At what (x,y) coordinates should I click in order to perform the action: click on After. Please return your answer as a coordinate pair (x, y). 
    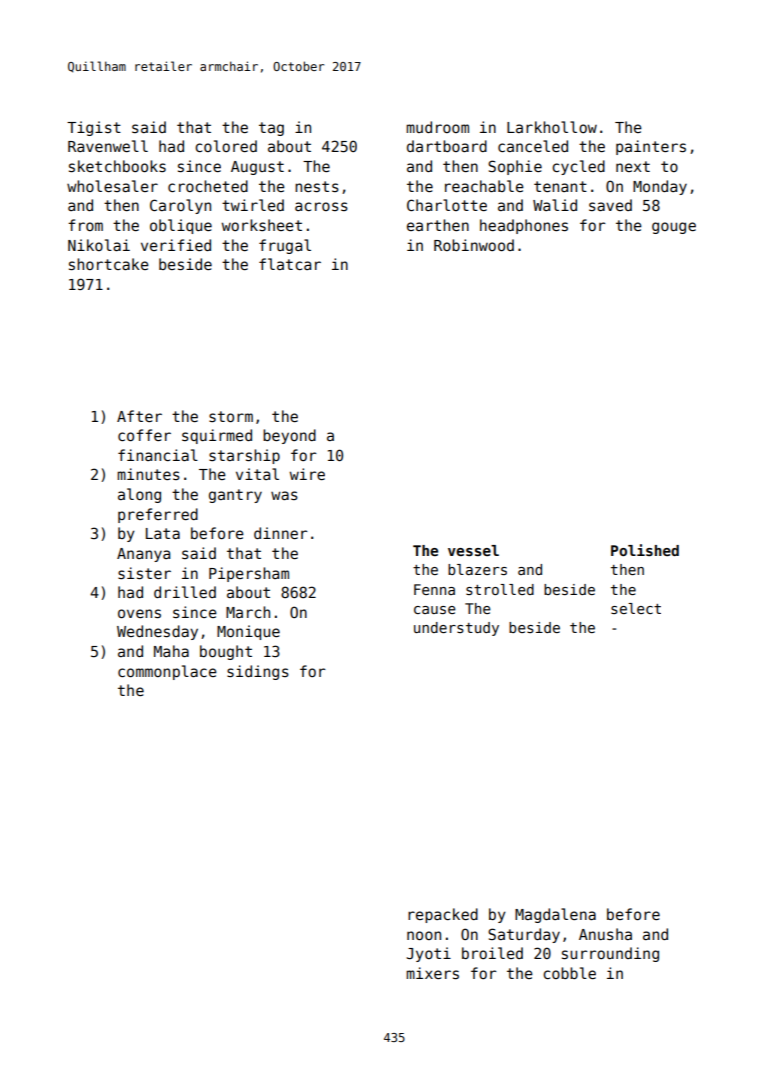
    Looking at the image, I should click on (139, 416).
